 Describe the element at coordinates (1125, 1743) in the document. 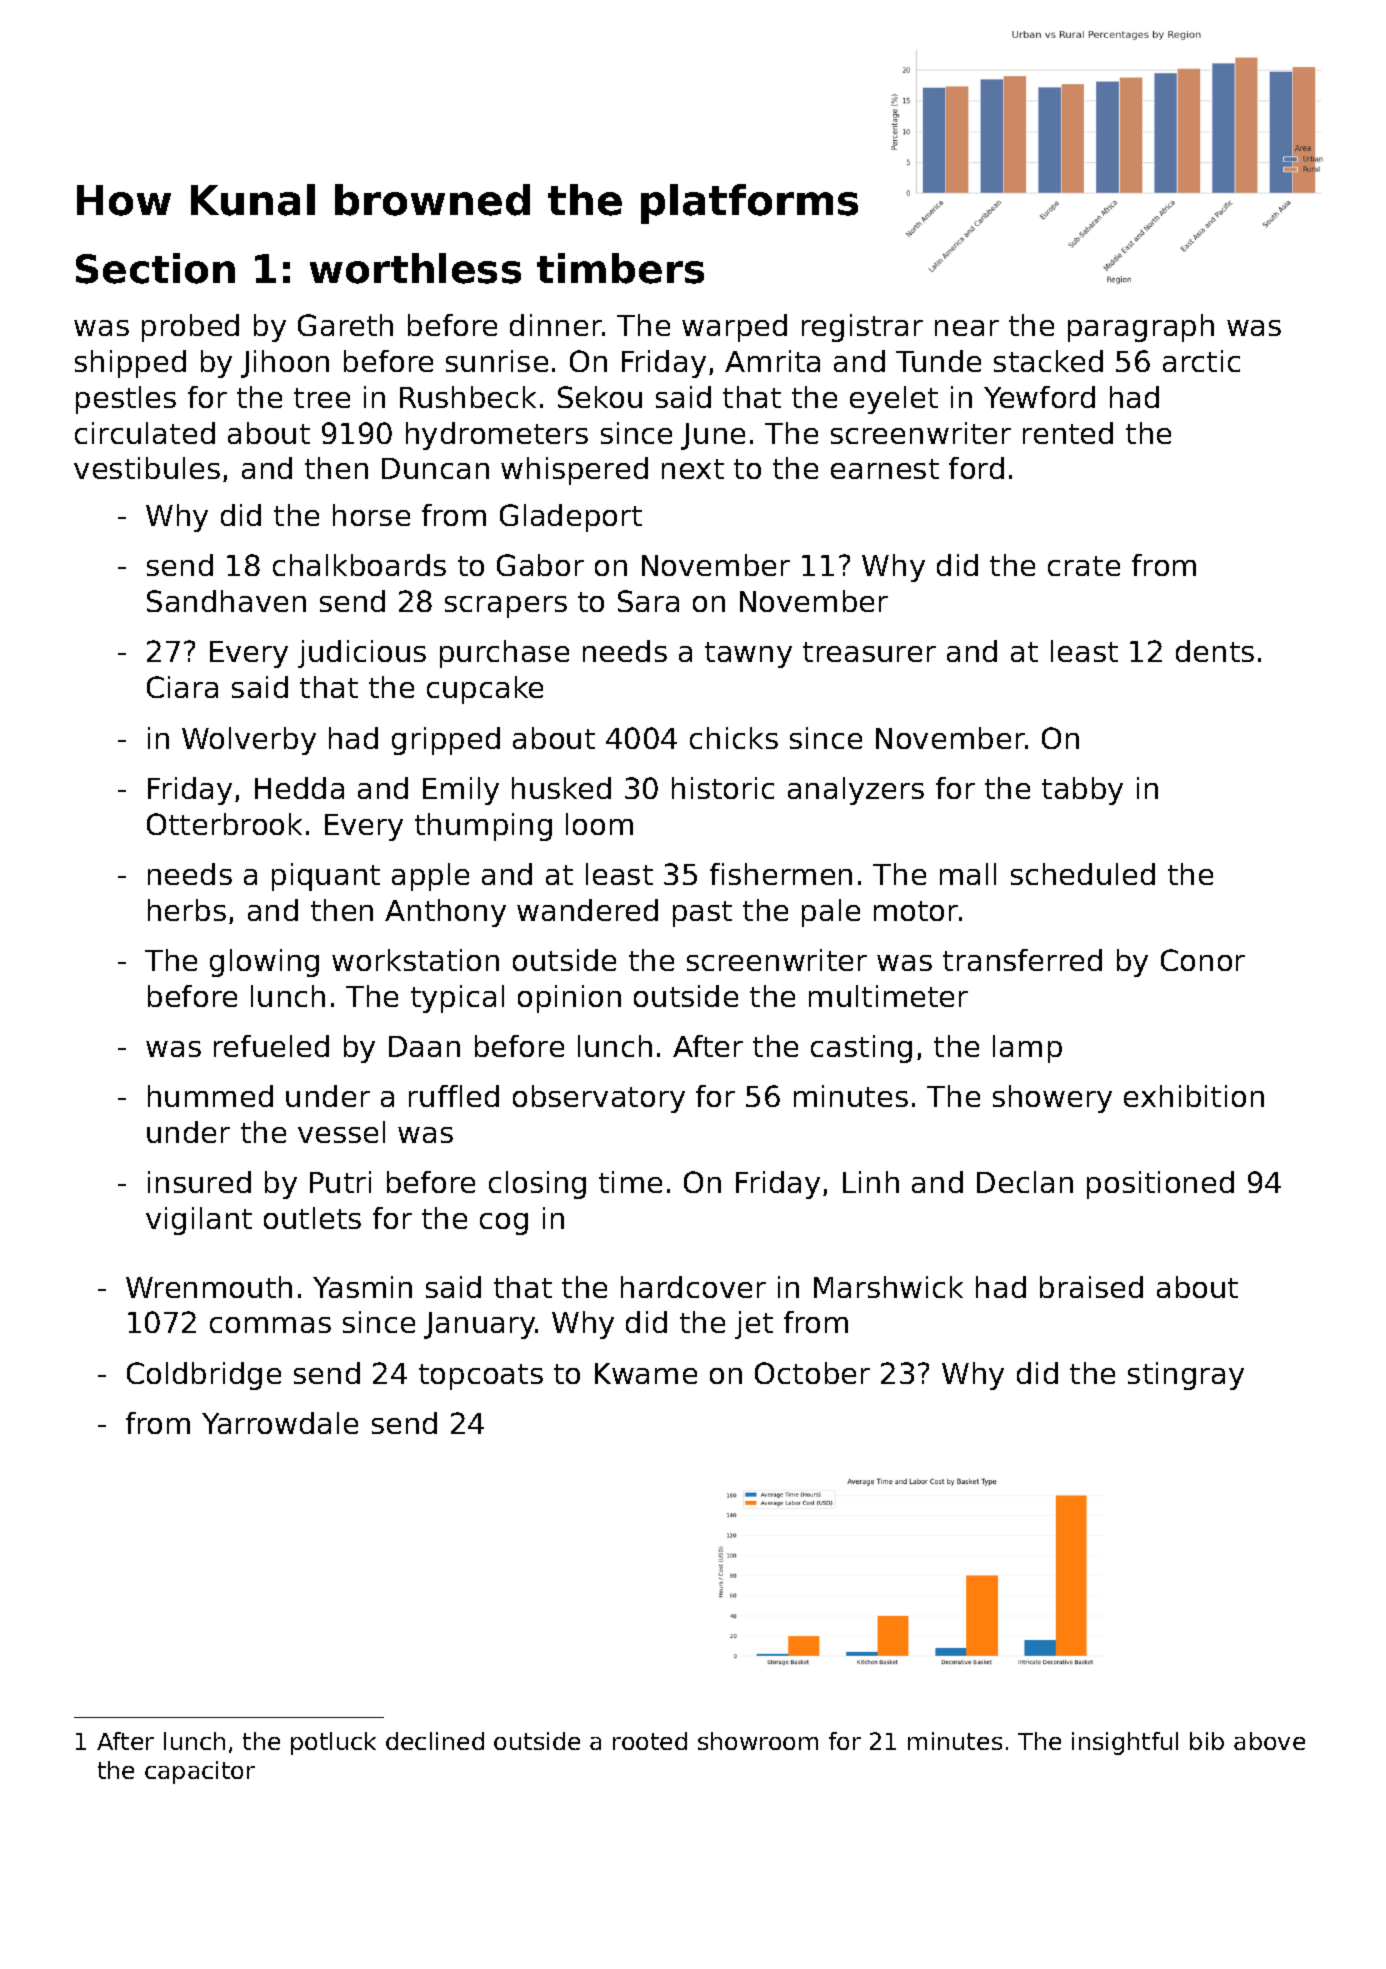

I see `insightful` at that location.
